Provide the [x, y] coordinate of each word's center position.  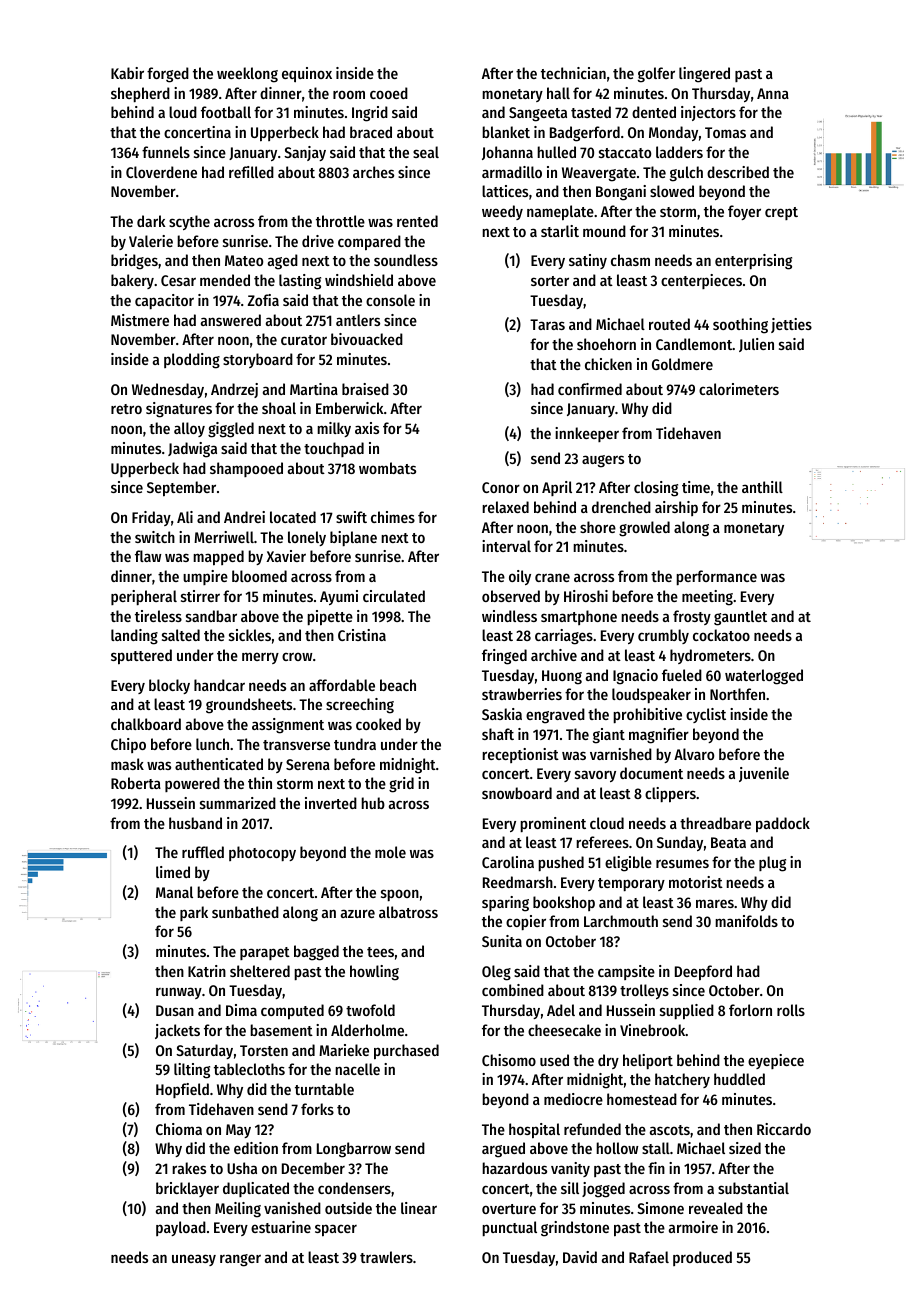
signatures [179, 410]
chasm [630, 260]
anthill [762, 487]
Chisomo [509, 1060]
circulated [394, 596]
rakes [189, 1168]
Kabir [127, 73]
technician [573, 73]
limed [173, 872]
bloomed [259, 576]
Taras [547, 324]
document [651, 773]
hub [373, 803]
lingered [704, 75]
